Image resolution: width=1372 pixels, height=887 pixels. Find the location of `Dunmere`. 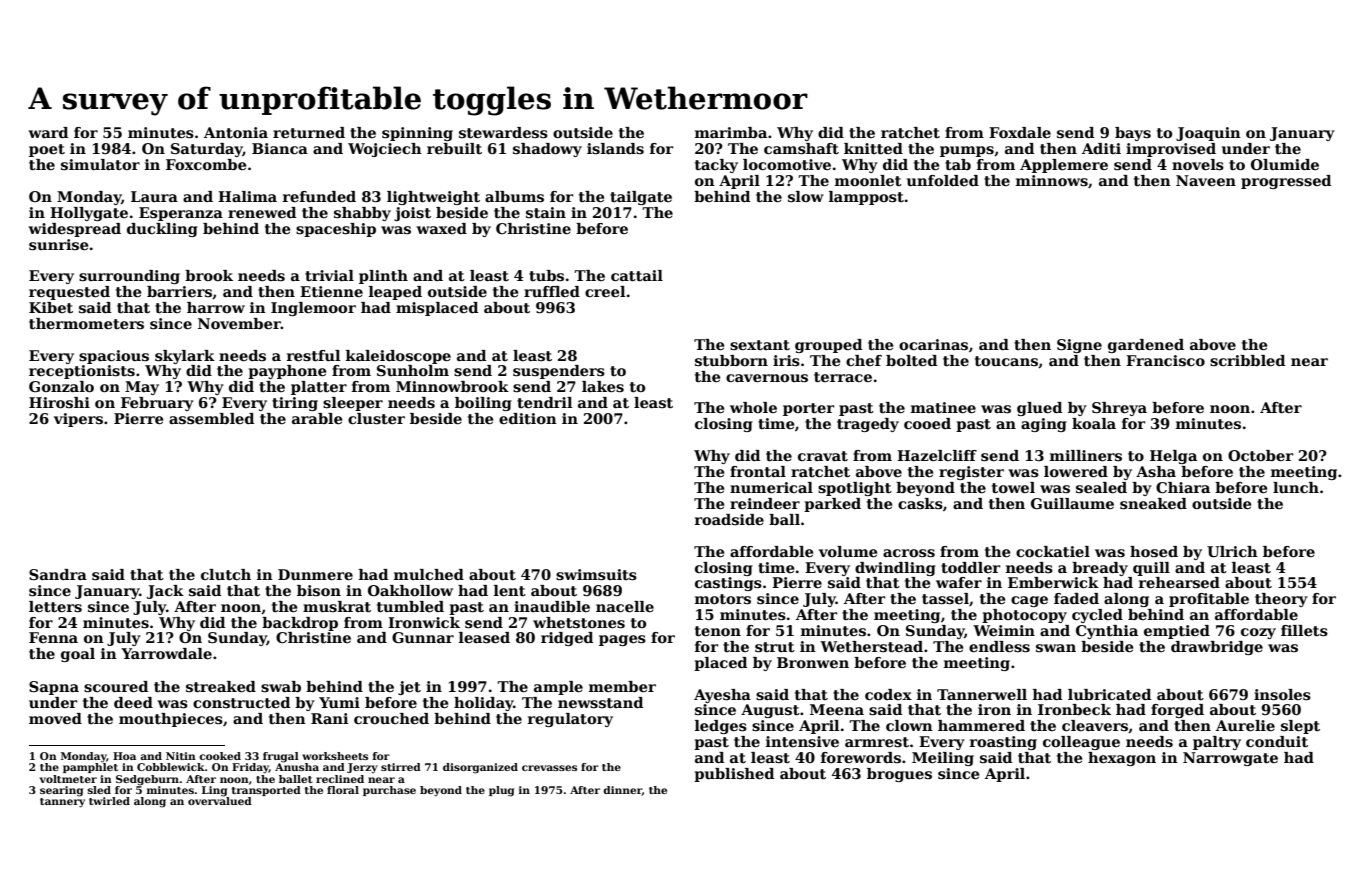

Dunmere is located at coordinates (315, 574).
